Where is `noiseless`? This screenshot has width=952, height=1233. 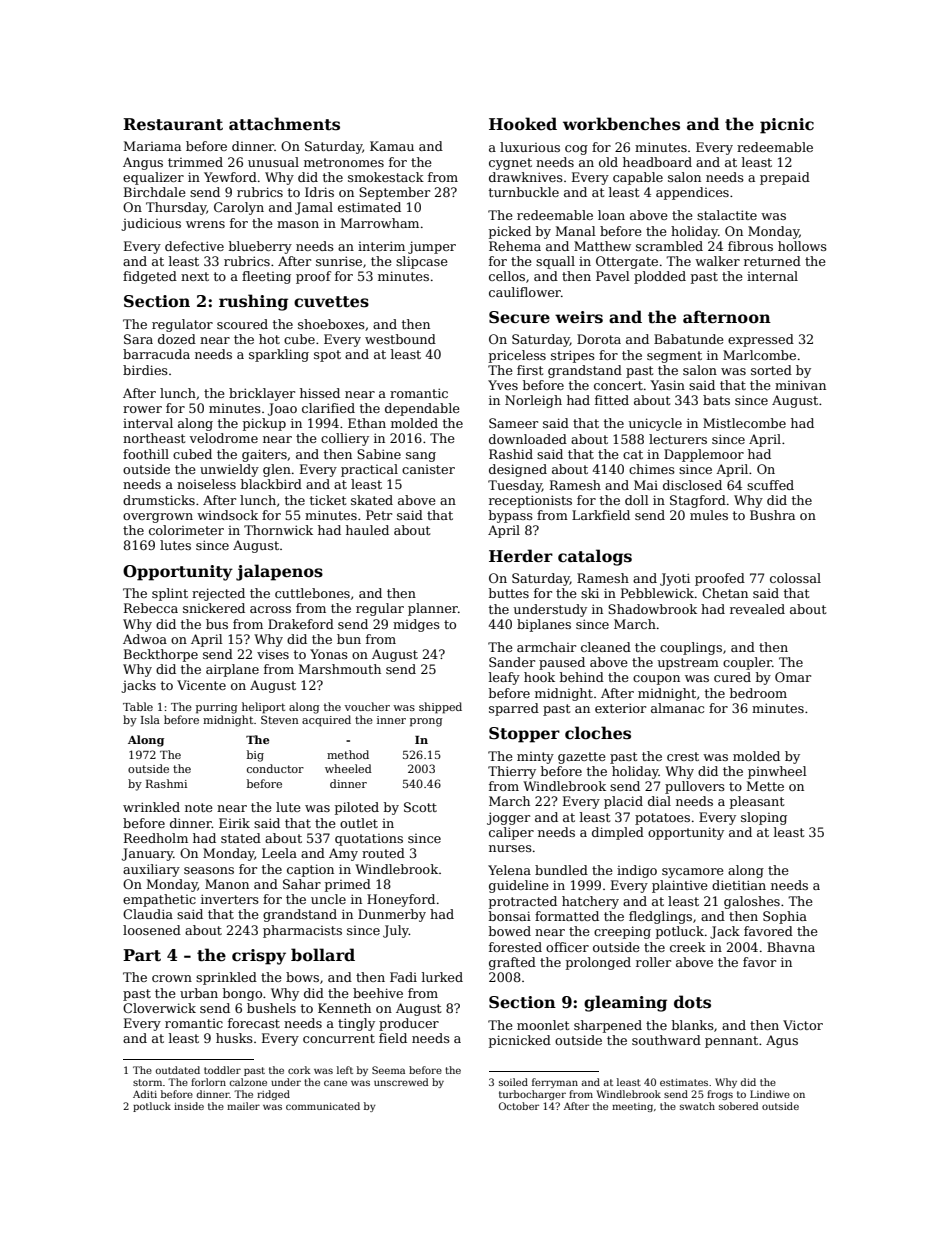
noiseless is located at coordinates (206, 484).
